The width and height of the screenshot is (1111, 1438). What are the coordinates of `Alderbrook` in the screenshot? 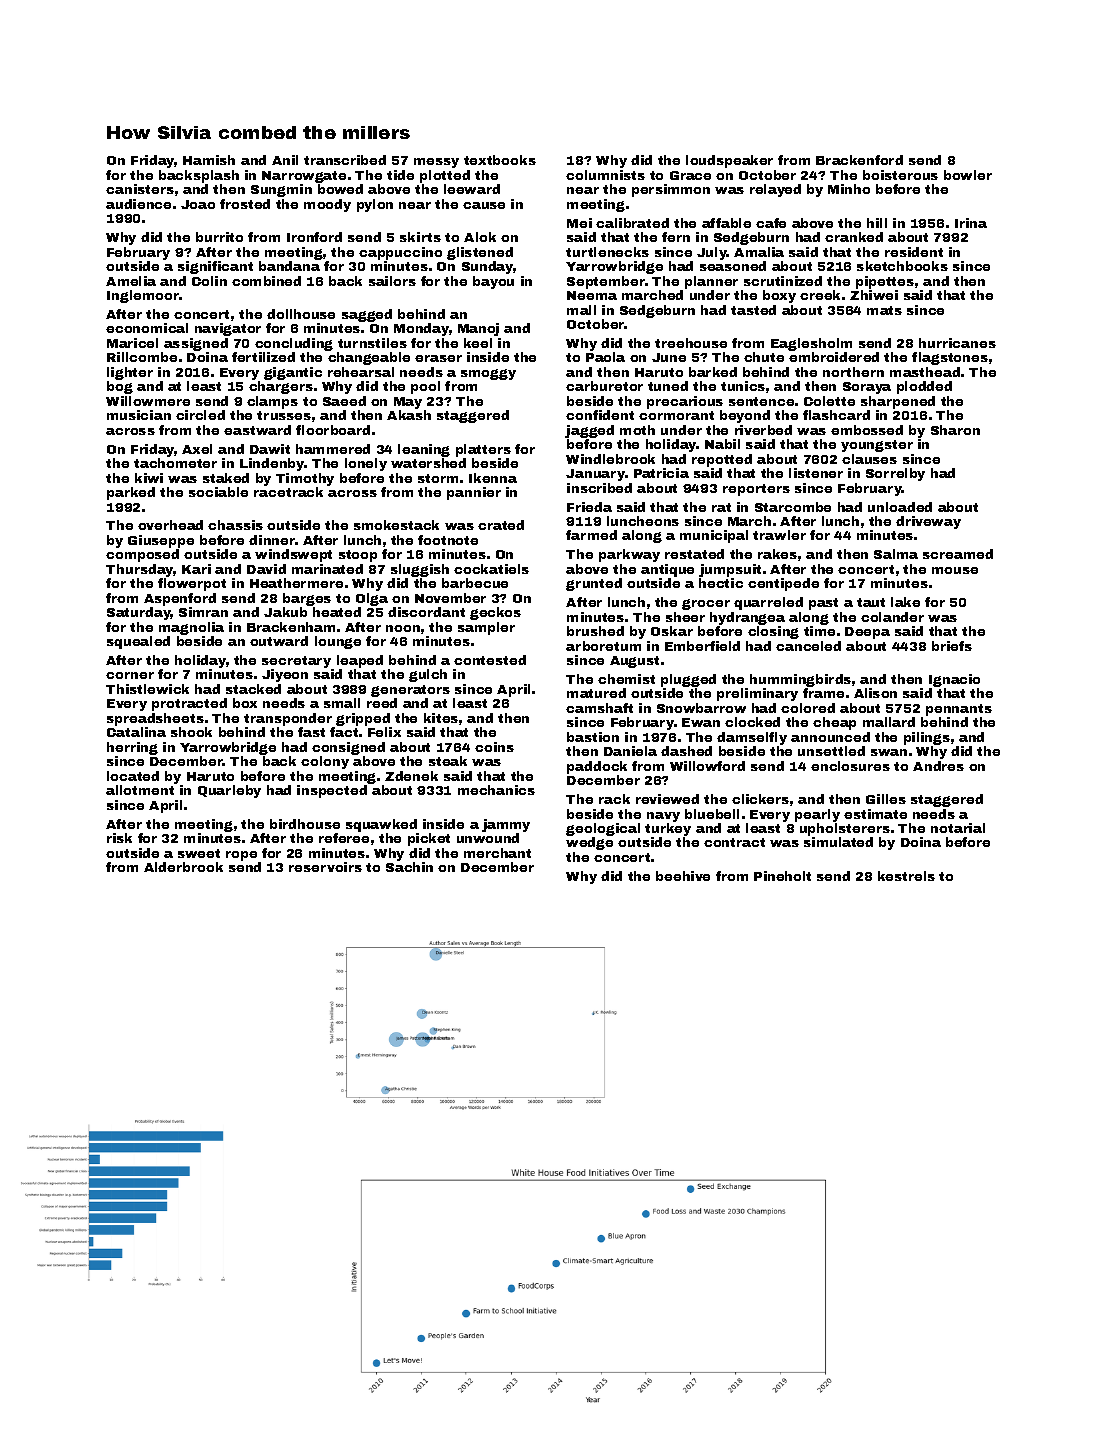 It's located at (183, 867).
